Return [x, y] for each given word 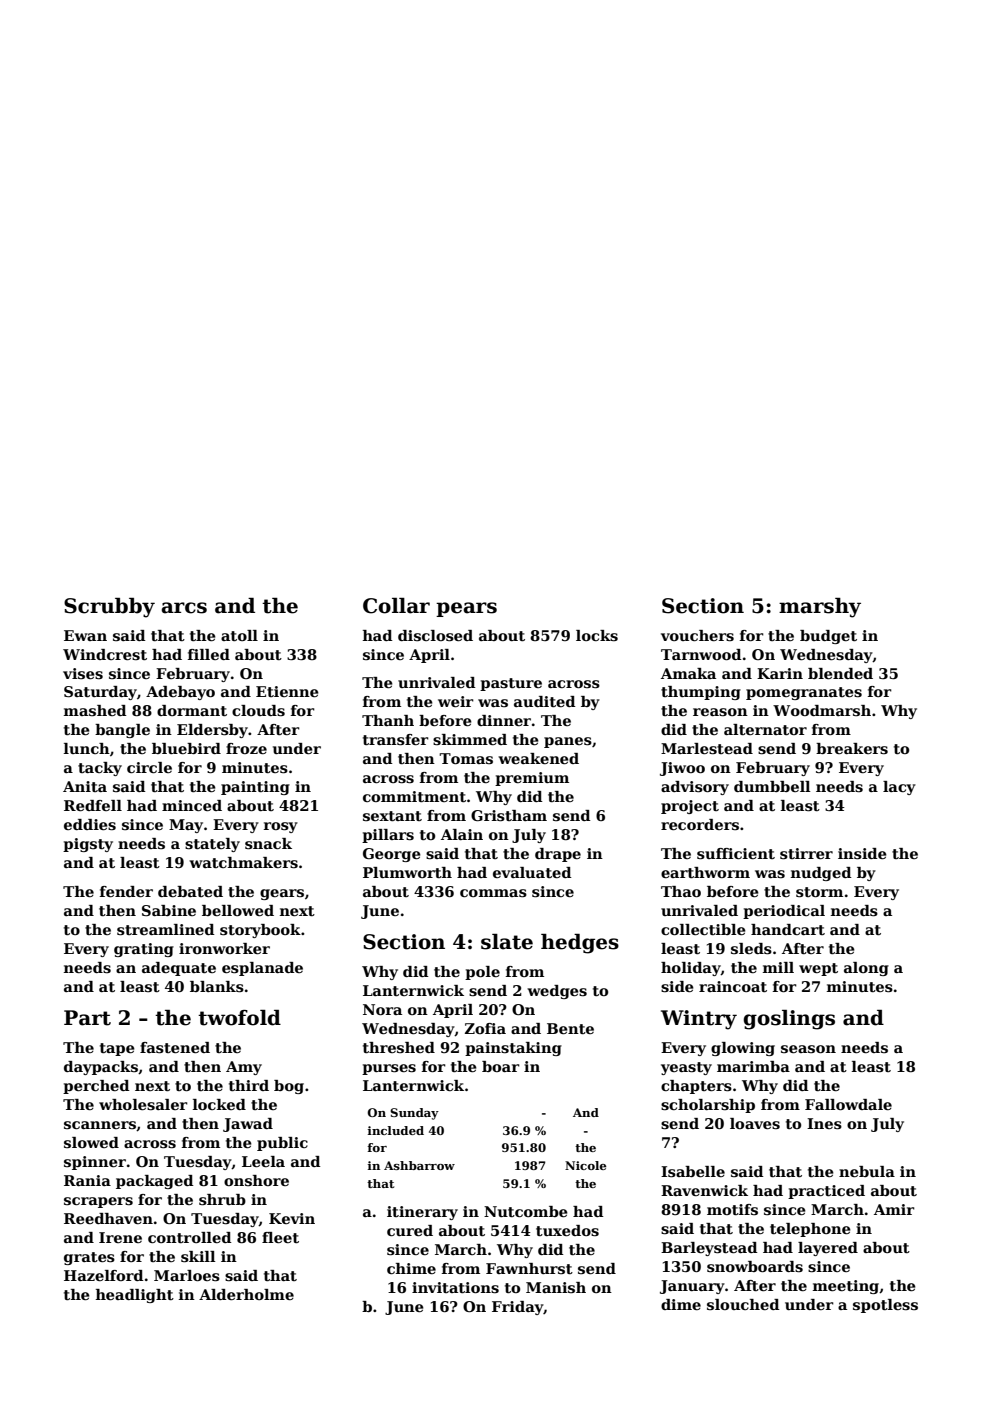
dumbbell [772, 786]
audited [545, 701]
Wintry [699, 1020]
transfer [396, 740]
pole [482, 973]
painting [255, 788]
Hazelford [104, 1275]
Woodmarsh [822, 710]
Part [87, 1018]
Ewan [85, 635]
